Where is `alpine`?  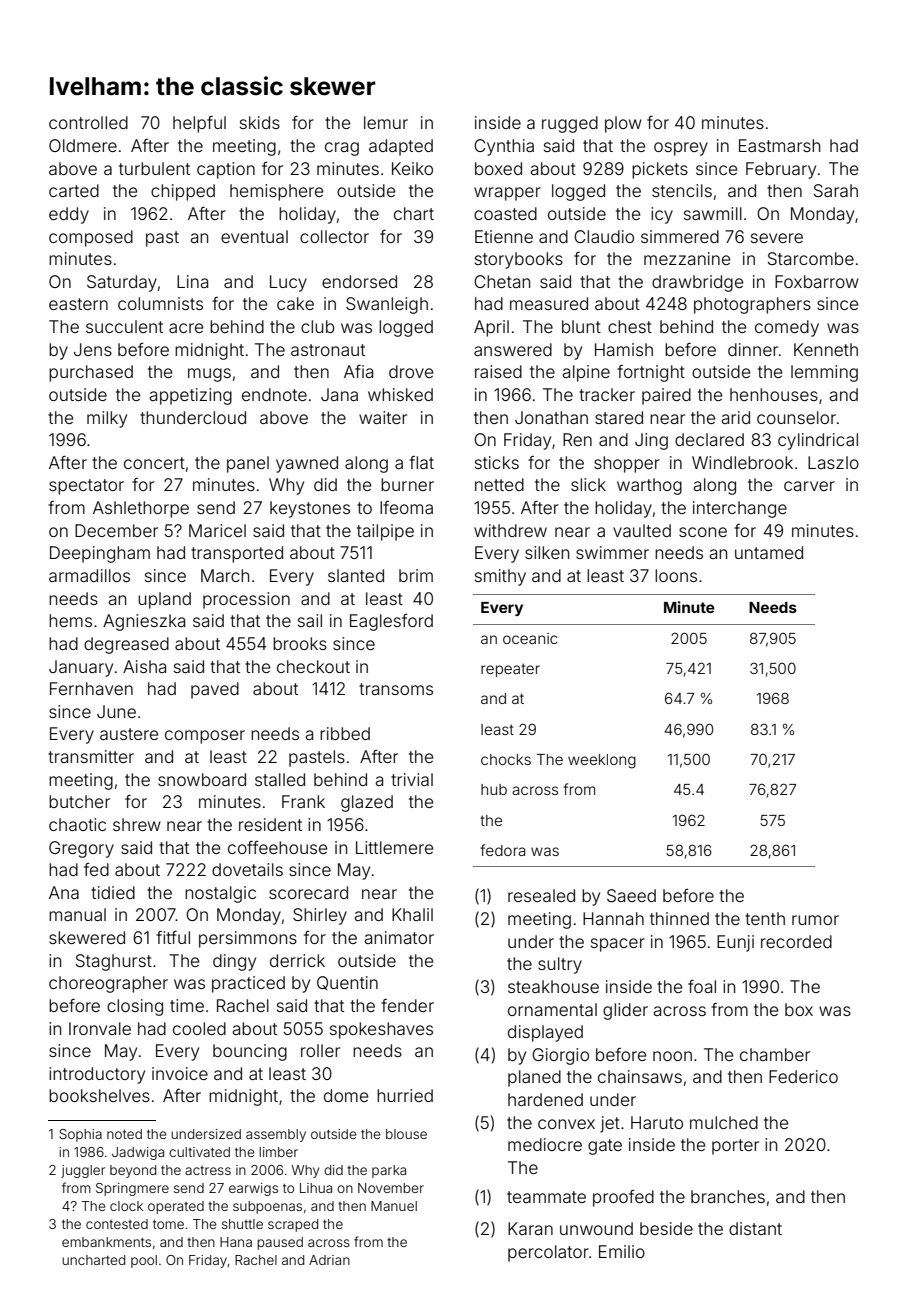
alpine is located at coordinates (586, 373).
